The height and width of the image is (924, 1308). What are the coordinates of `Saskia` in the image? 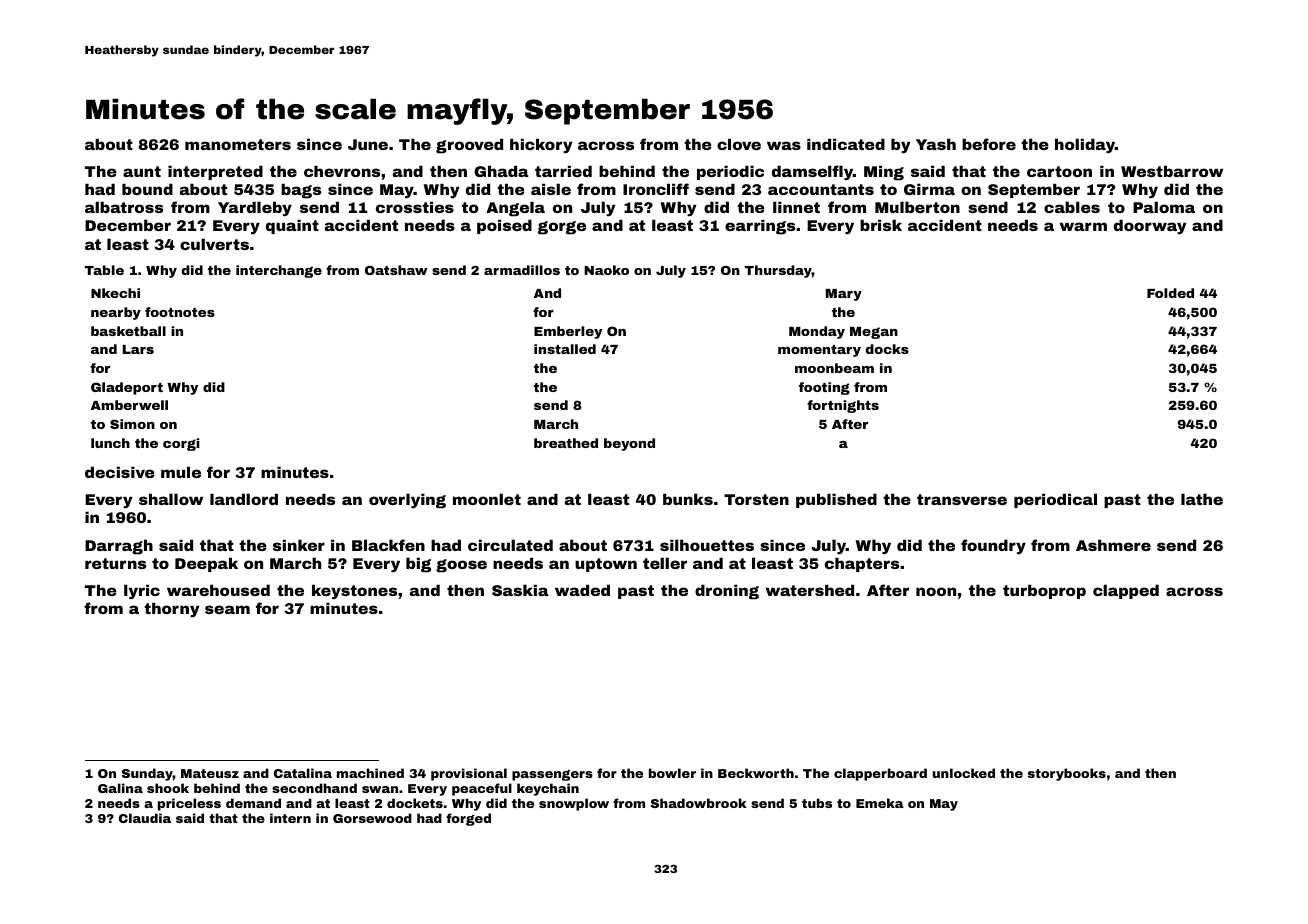 It's located at (520, 590).
